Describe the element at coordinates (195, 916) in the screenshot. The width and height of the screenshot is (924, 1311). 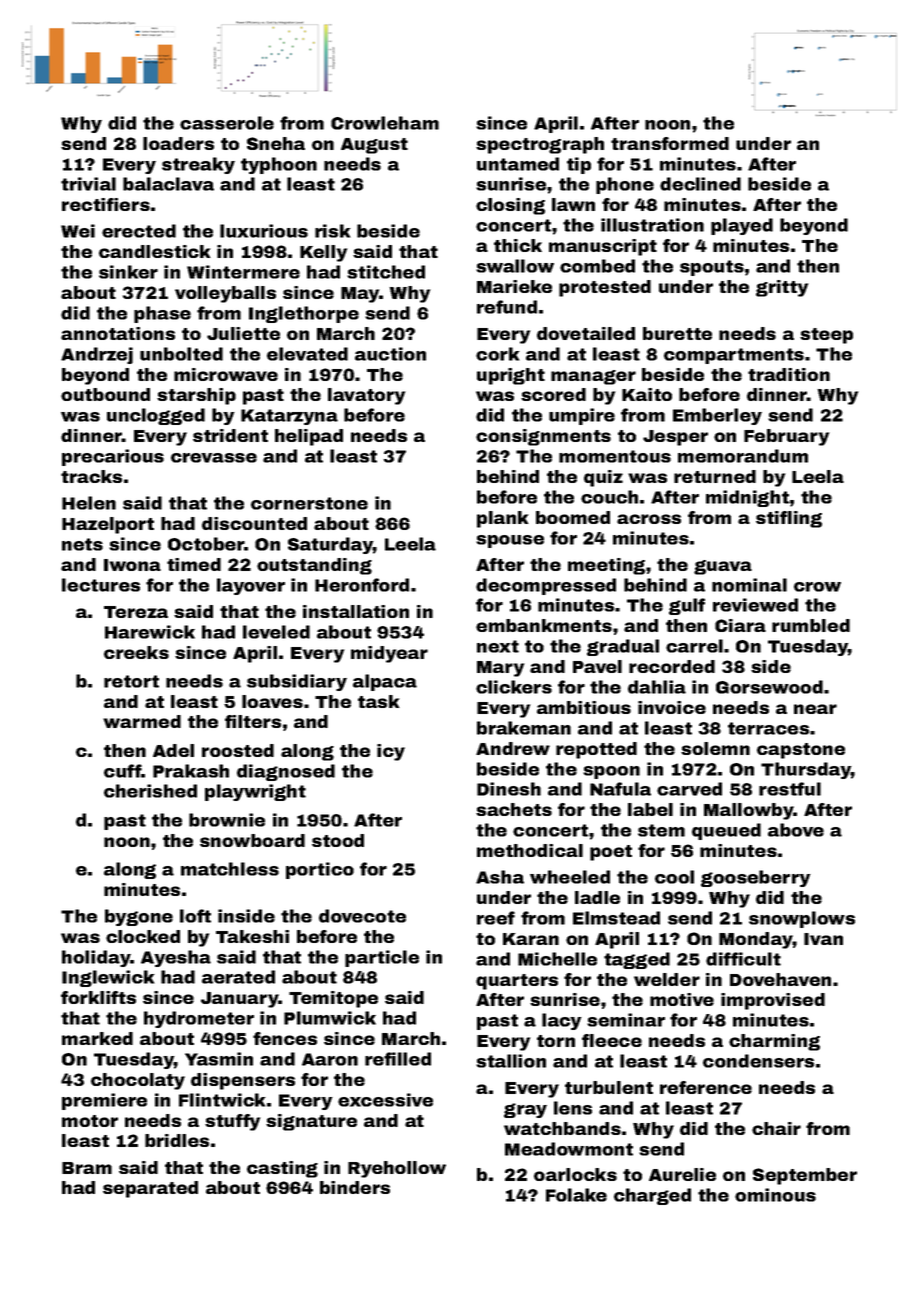
I see `loft` at that location.
